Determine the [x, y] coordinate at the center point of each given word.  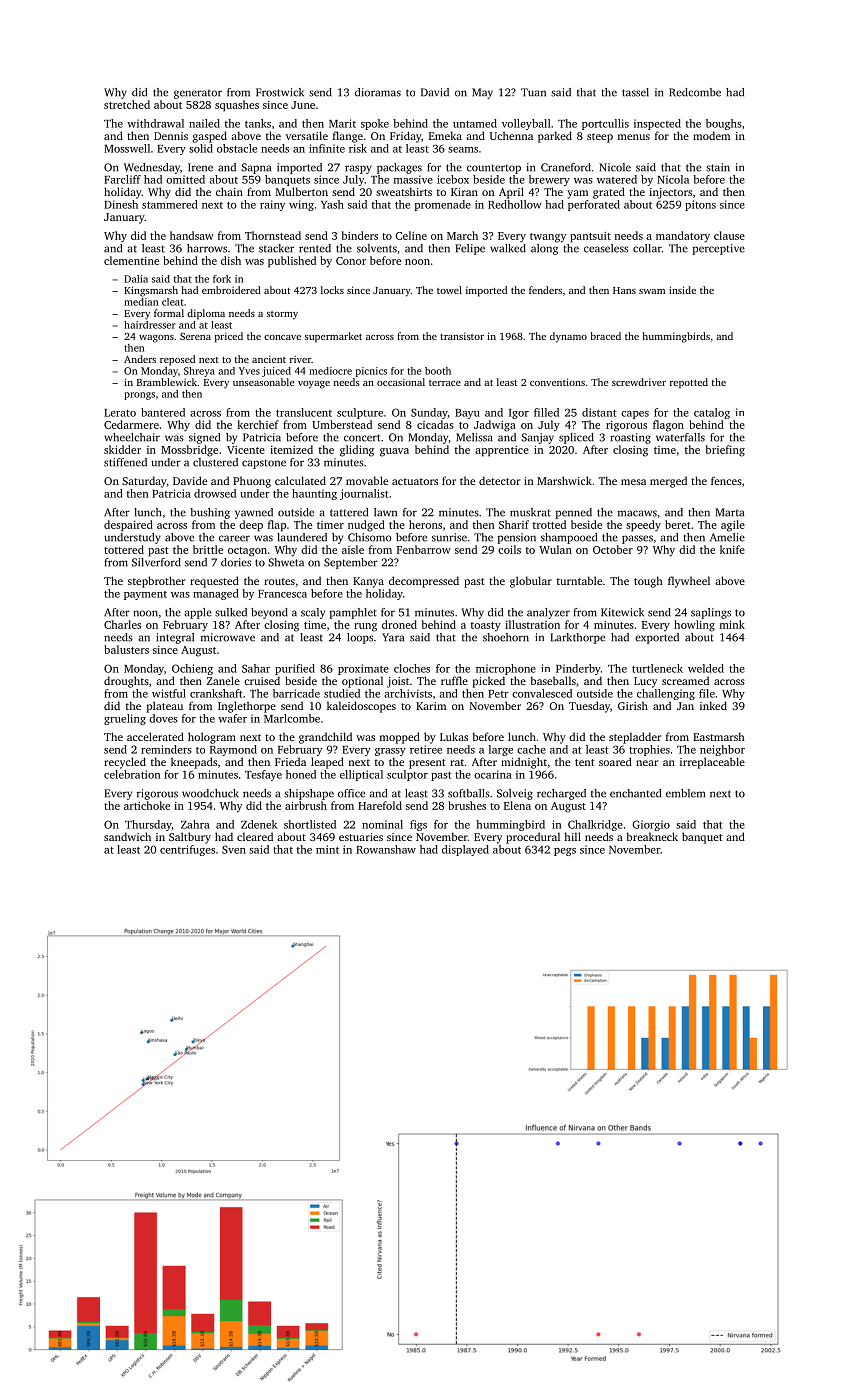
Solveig [515, 794]
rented [315, 248]
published [292, 262]
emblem [685, 793]
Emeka [445, 135]
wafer [232, 718]
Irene [200, 167]
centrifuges [187, 850]
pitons [700, 205]
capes [635, 415]
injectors [670, 193]
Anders [140, 359]
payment [145, 595]
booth [438, 371]
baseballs [553, 680]
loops [360, 638]
